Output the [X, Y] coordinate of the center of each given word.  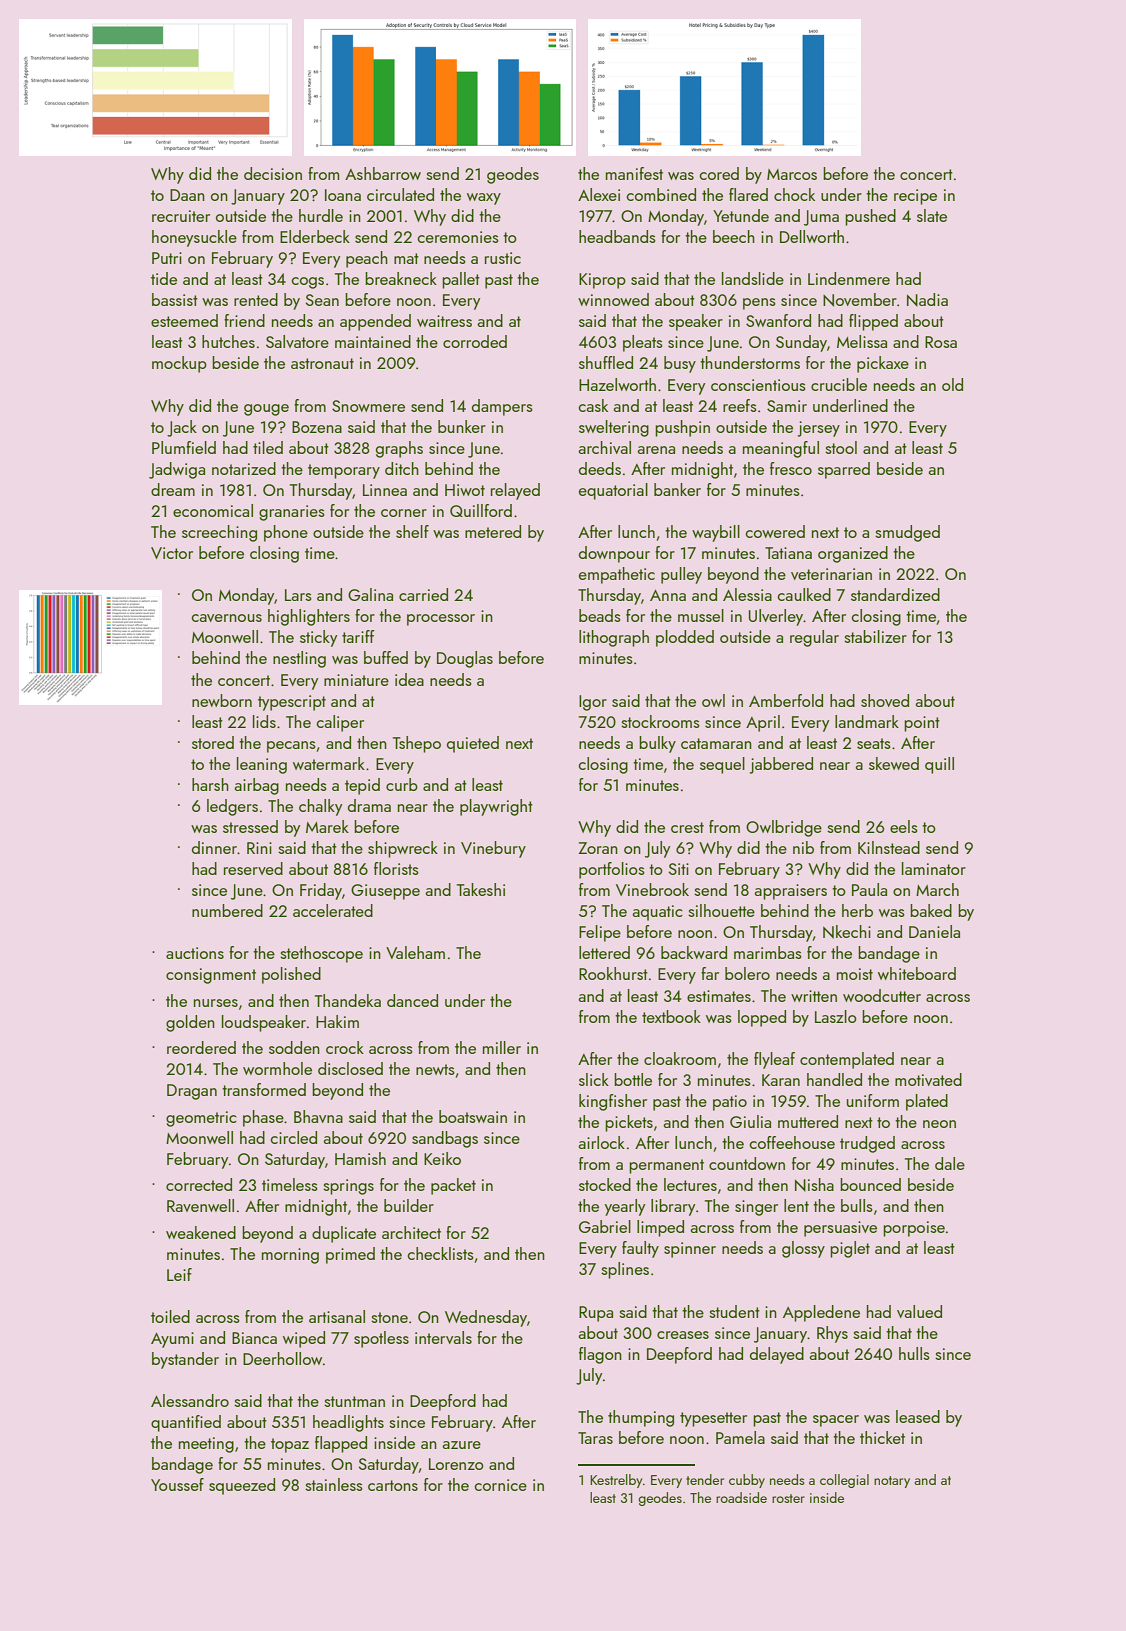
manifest [634, 173]
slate [932, 215]
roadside [741, 1497]
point [922, 724]
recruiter [181, 216]
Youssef [177, 1484]
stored [213, 742]
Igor [593, 703]
